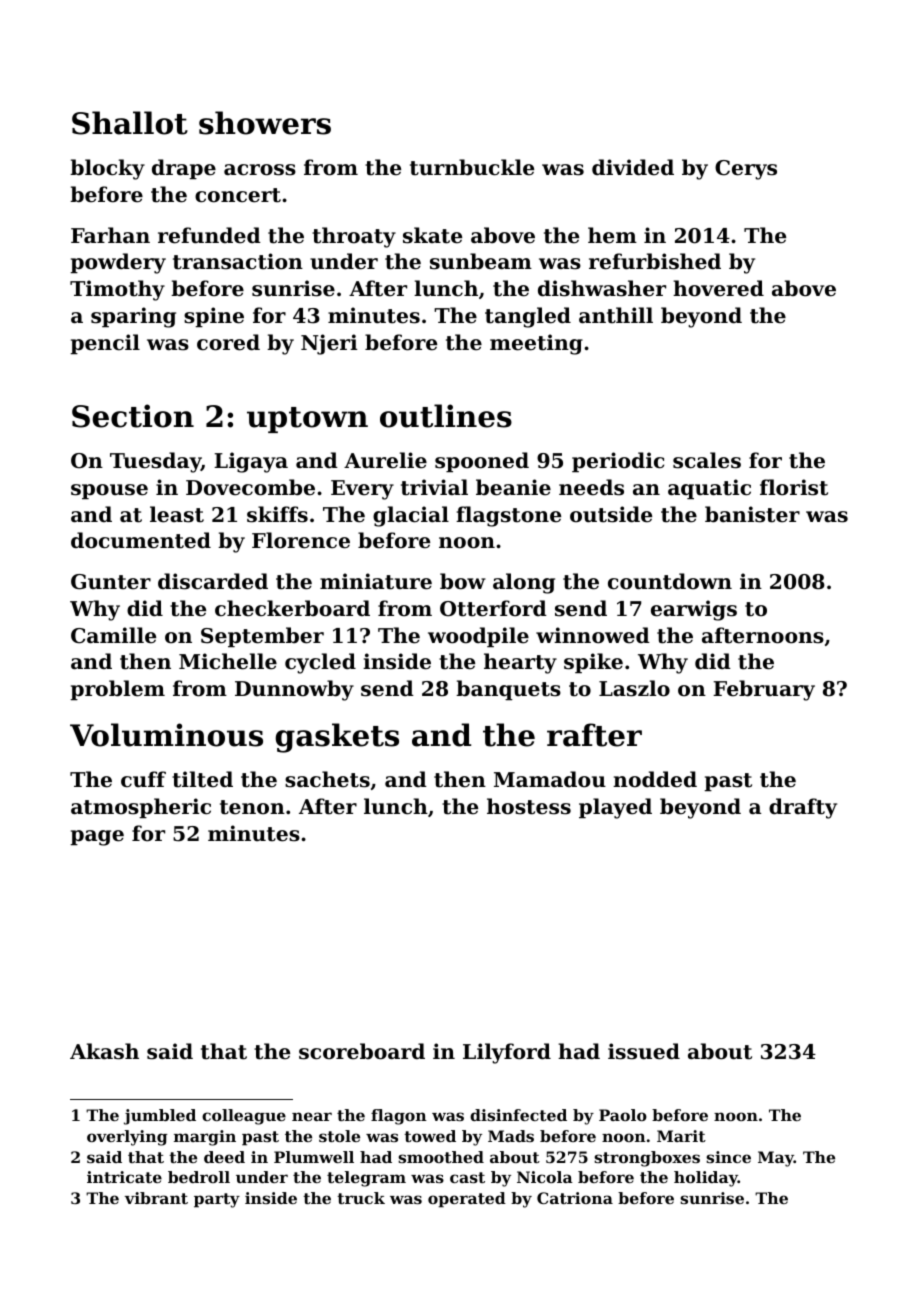  I want to click on overlying, so click(127, 1138).
